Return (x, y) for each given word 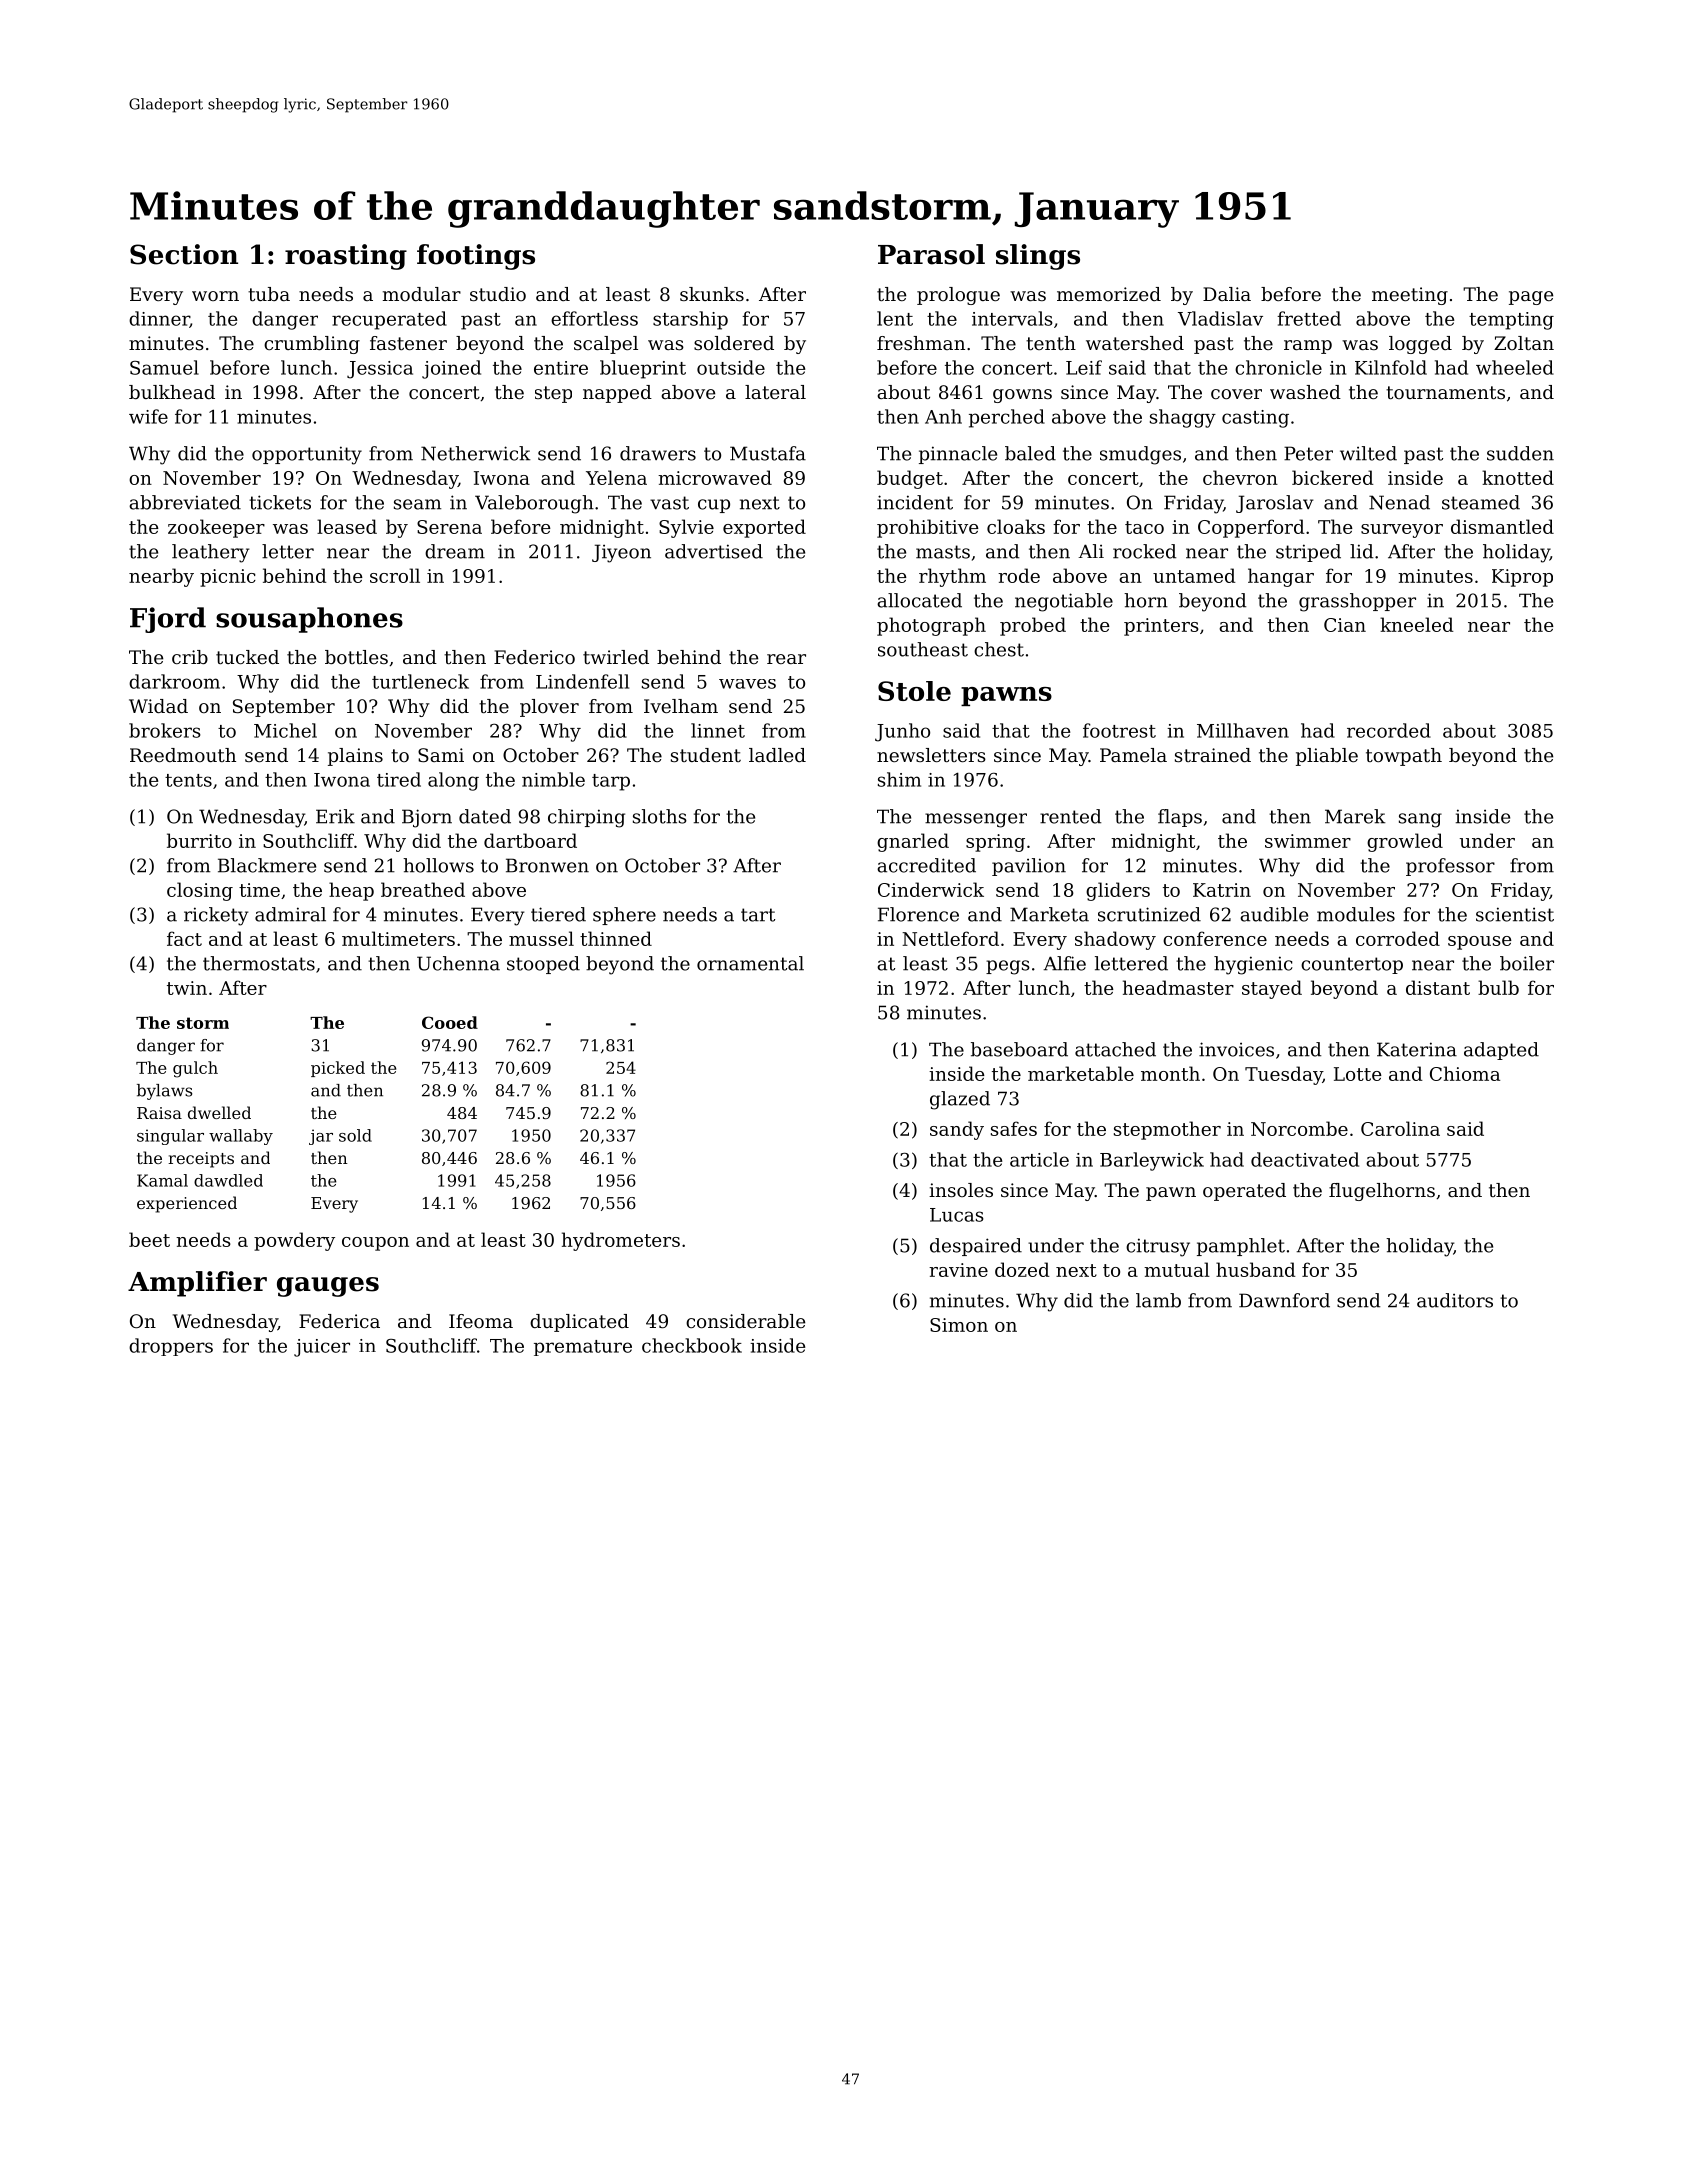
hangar (1281, 577)
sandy (957, 1130)
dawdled (228, 1180)
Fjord (168, 620)
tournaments (1445, 392)
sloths (660, 816)
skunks (712, 294)
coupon (375, 1244)
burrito (199, 840)
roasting (346, 257)
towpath (1404, 757)
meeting (1410, 296)
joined (451, 369)
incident (915, 502)
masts (943, 552)
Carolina (1400, 1128)
